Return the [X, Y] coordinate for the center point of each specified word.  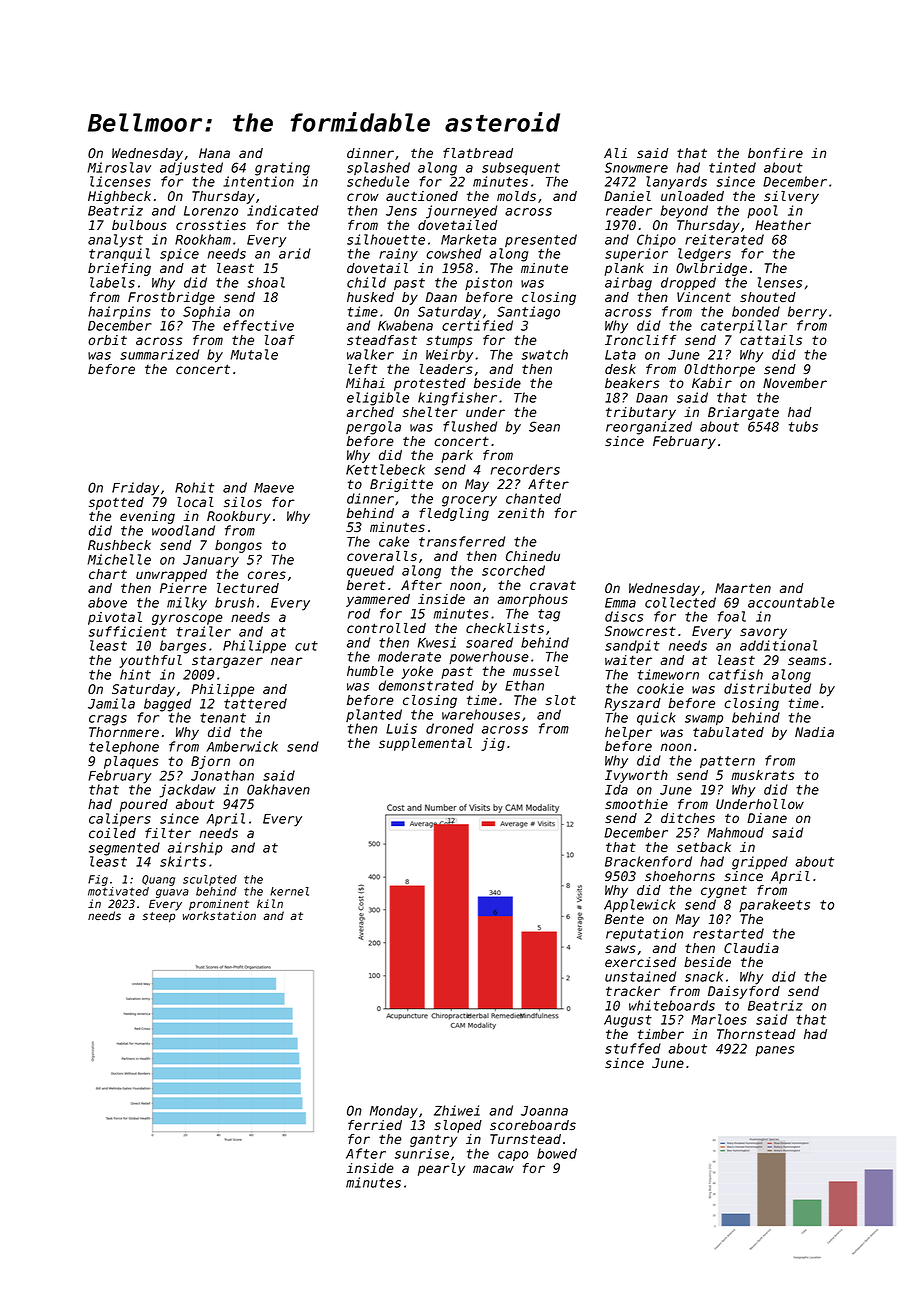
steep [158, 917]
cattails [771, 340]
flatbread [478, 153]
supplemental [425, 744]
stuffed [633, 1048]
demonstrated [426, 685]
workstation [219, 915]
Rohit [194, 487]
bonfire [775, 153]
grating [282, 169]
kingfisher [457, 399]
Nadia [814, 732]
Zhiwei [457, 1110]
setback [704, 847]
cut [306, 646]
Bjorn [210, 762]
